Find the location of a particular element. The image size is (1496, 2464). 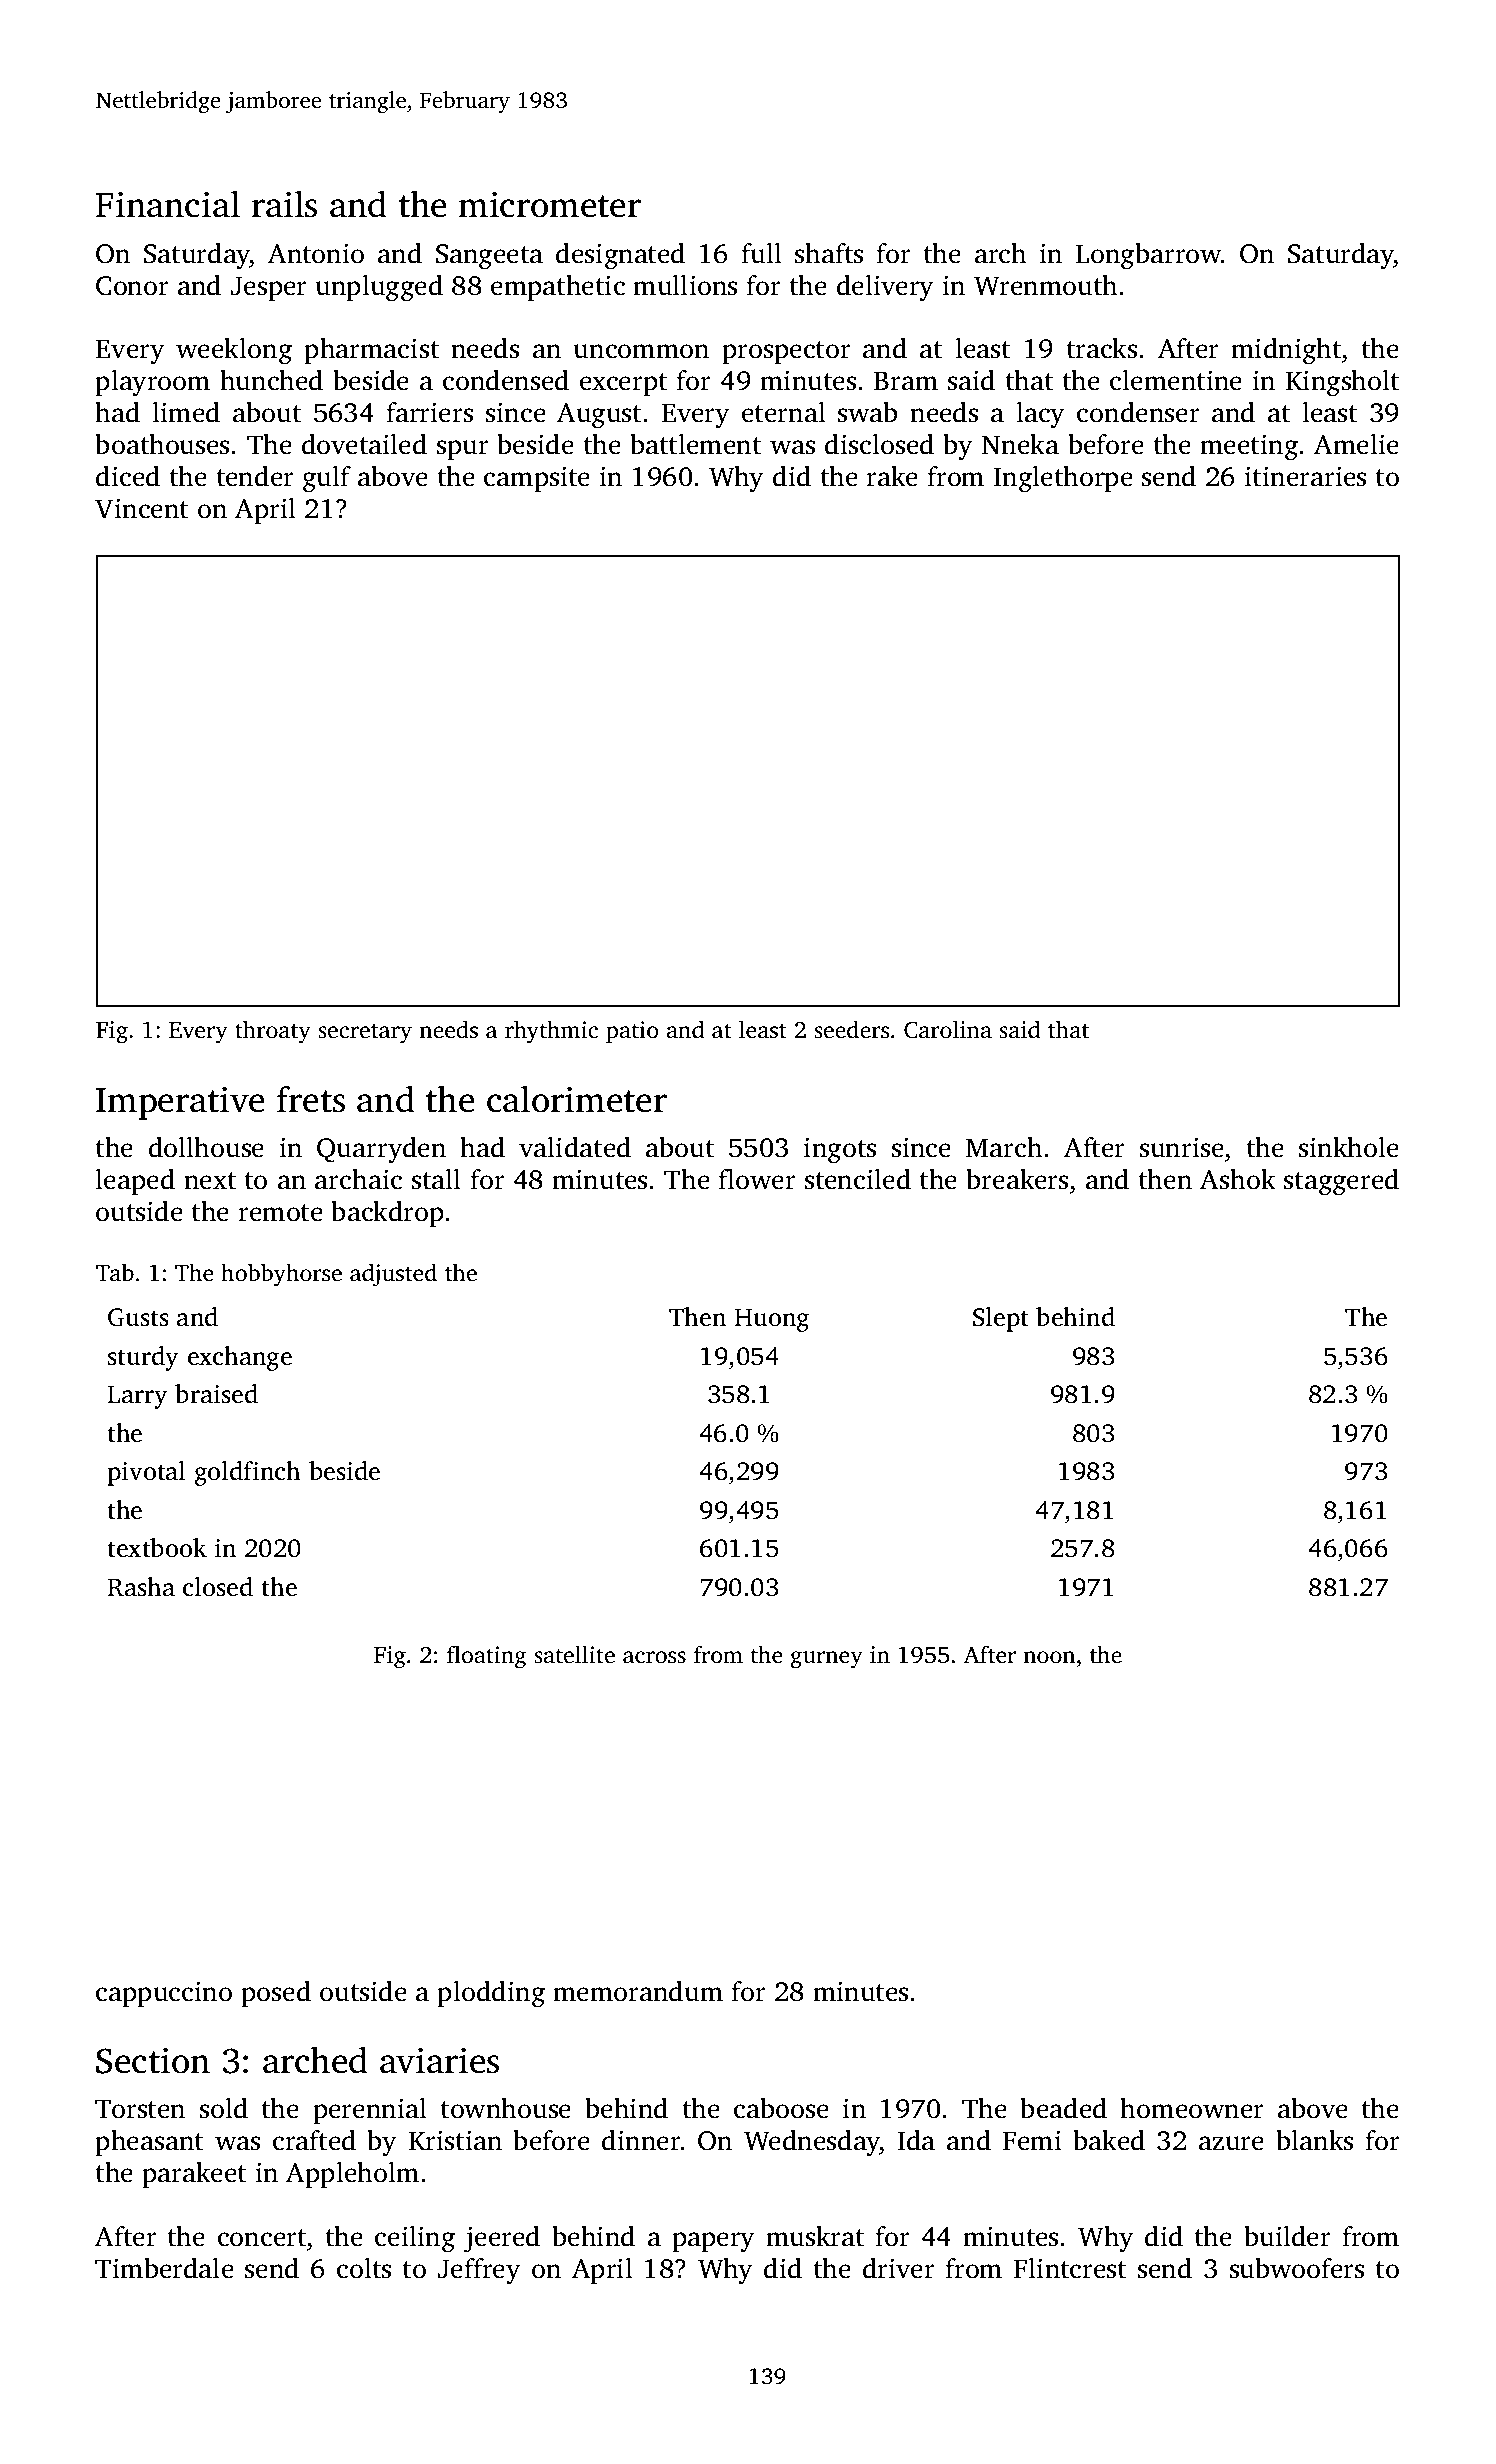

Carolina is located at coordinates (948, 1029).
